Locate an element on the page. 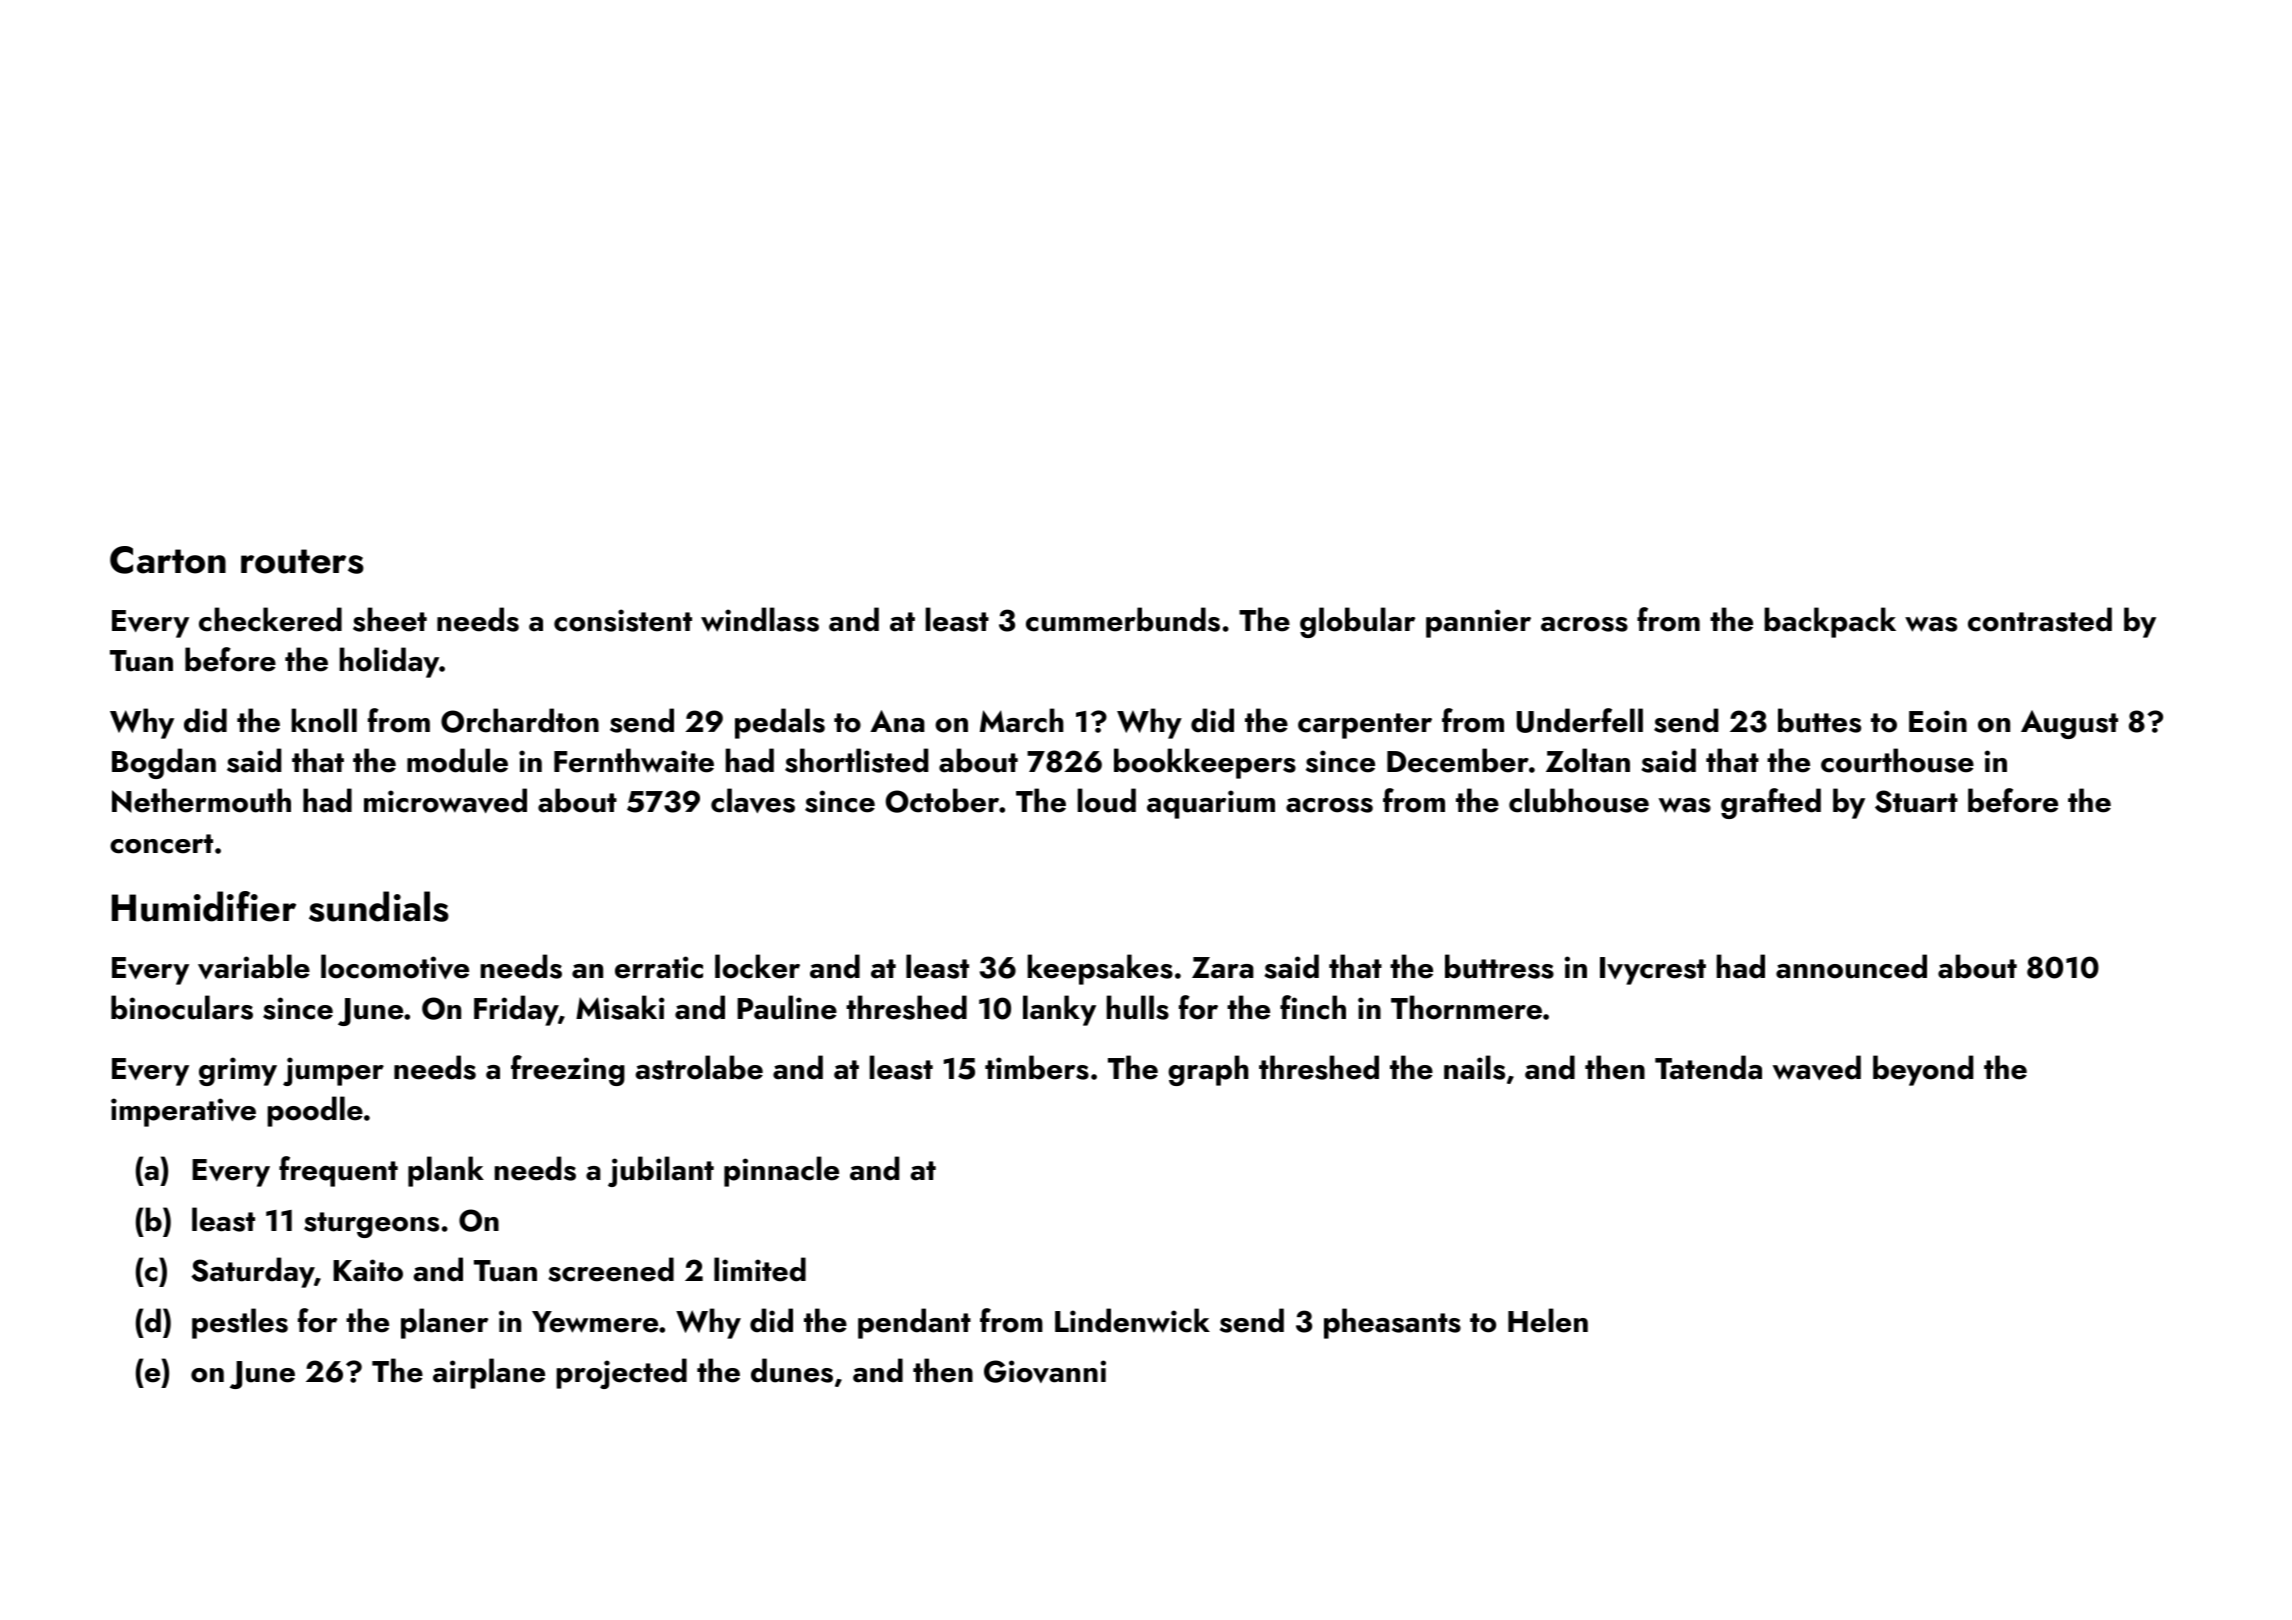 The image size is (2292, 1620). beyond is located at coordinates (1923, 1070).
